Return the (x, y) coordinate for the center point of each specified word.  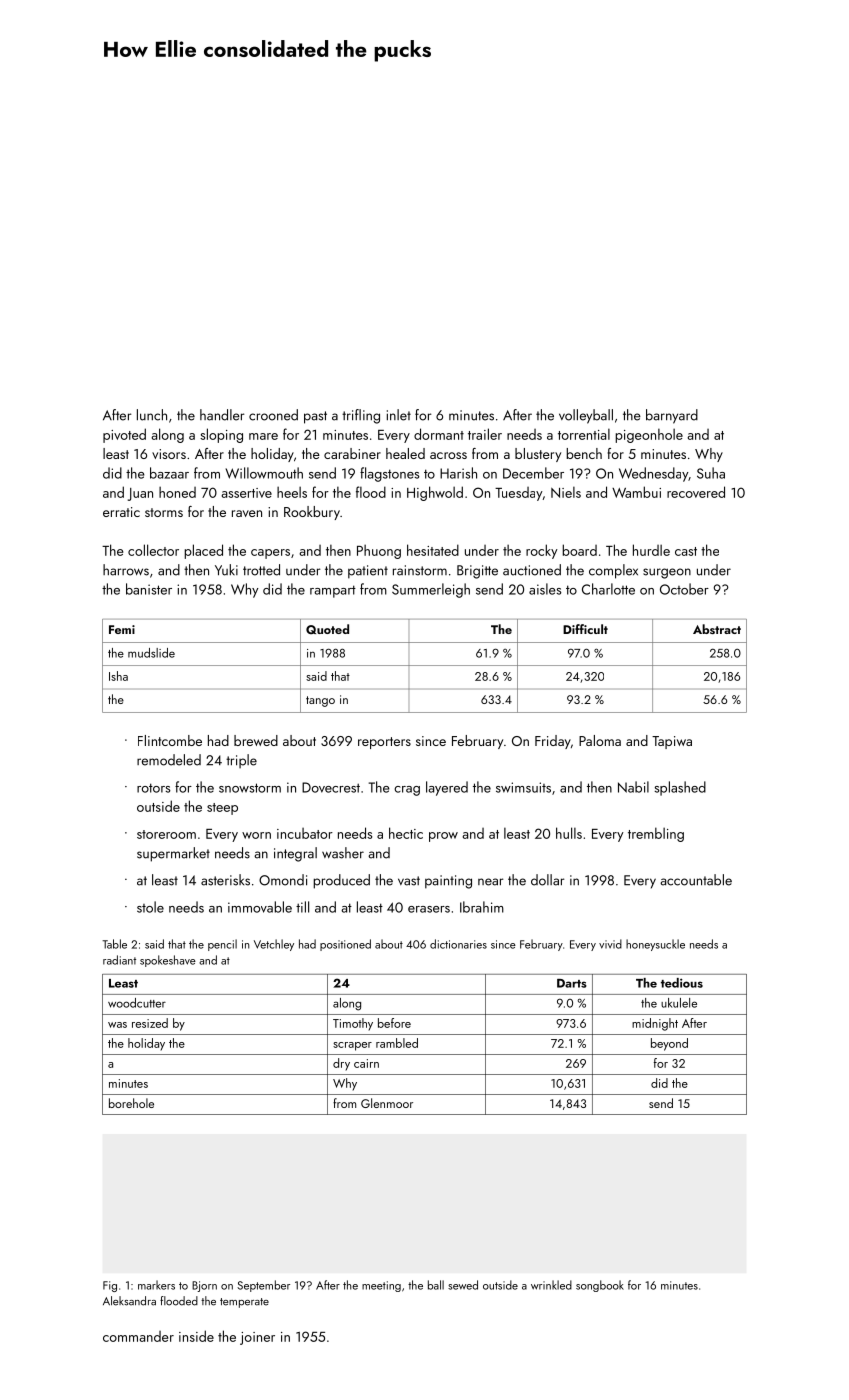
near (490, 882)
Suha (711, 473)
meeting (381, 1286)
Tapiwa (672, 742)
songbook (600, 1286)
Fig (110, 1286)
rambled (397, 1043)
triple (241, 761)
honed (177, 492)
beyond (669, 1044)
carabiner (352, 453)
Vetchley (274, 945)
